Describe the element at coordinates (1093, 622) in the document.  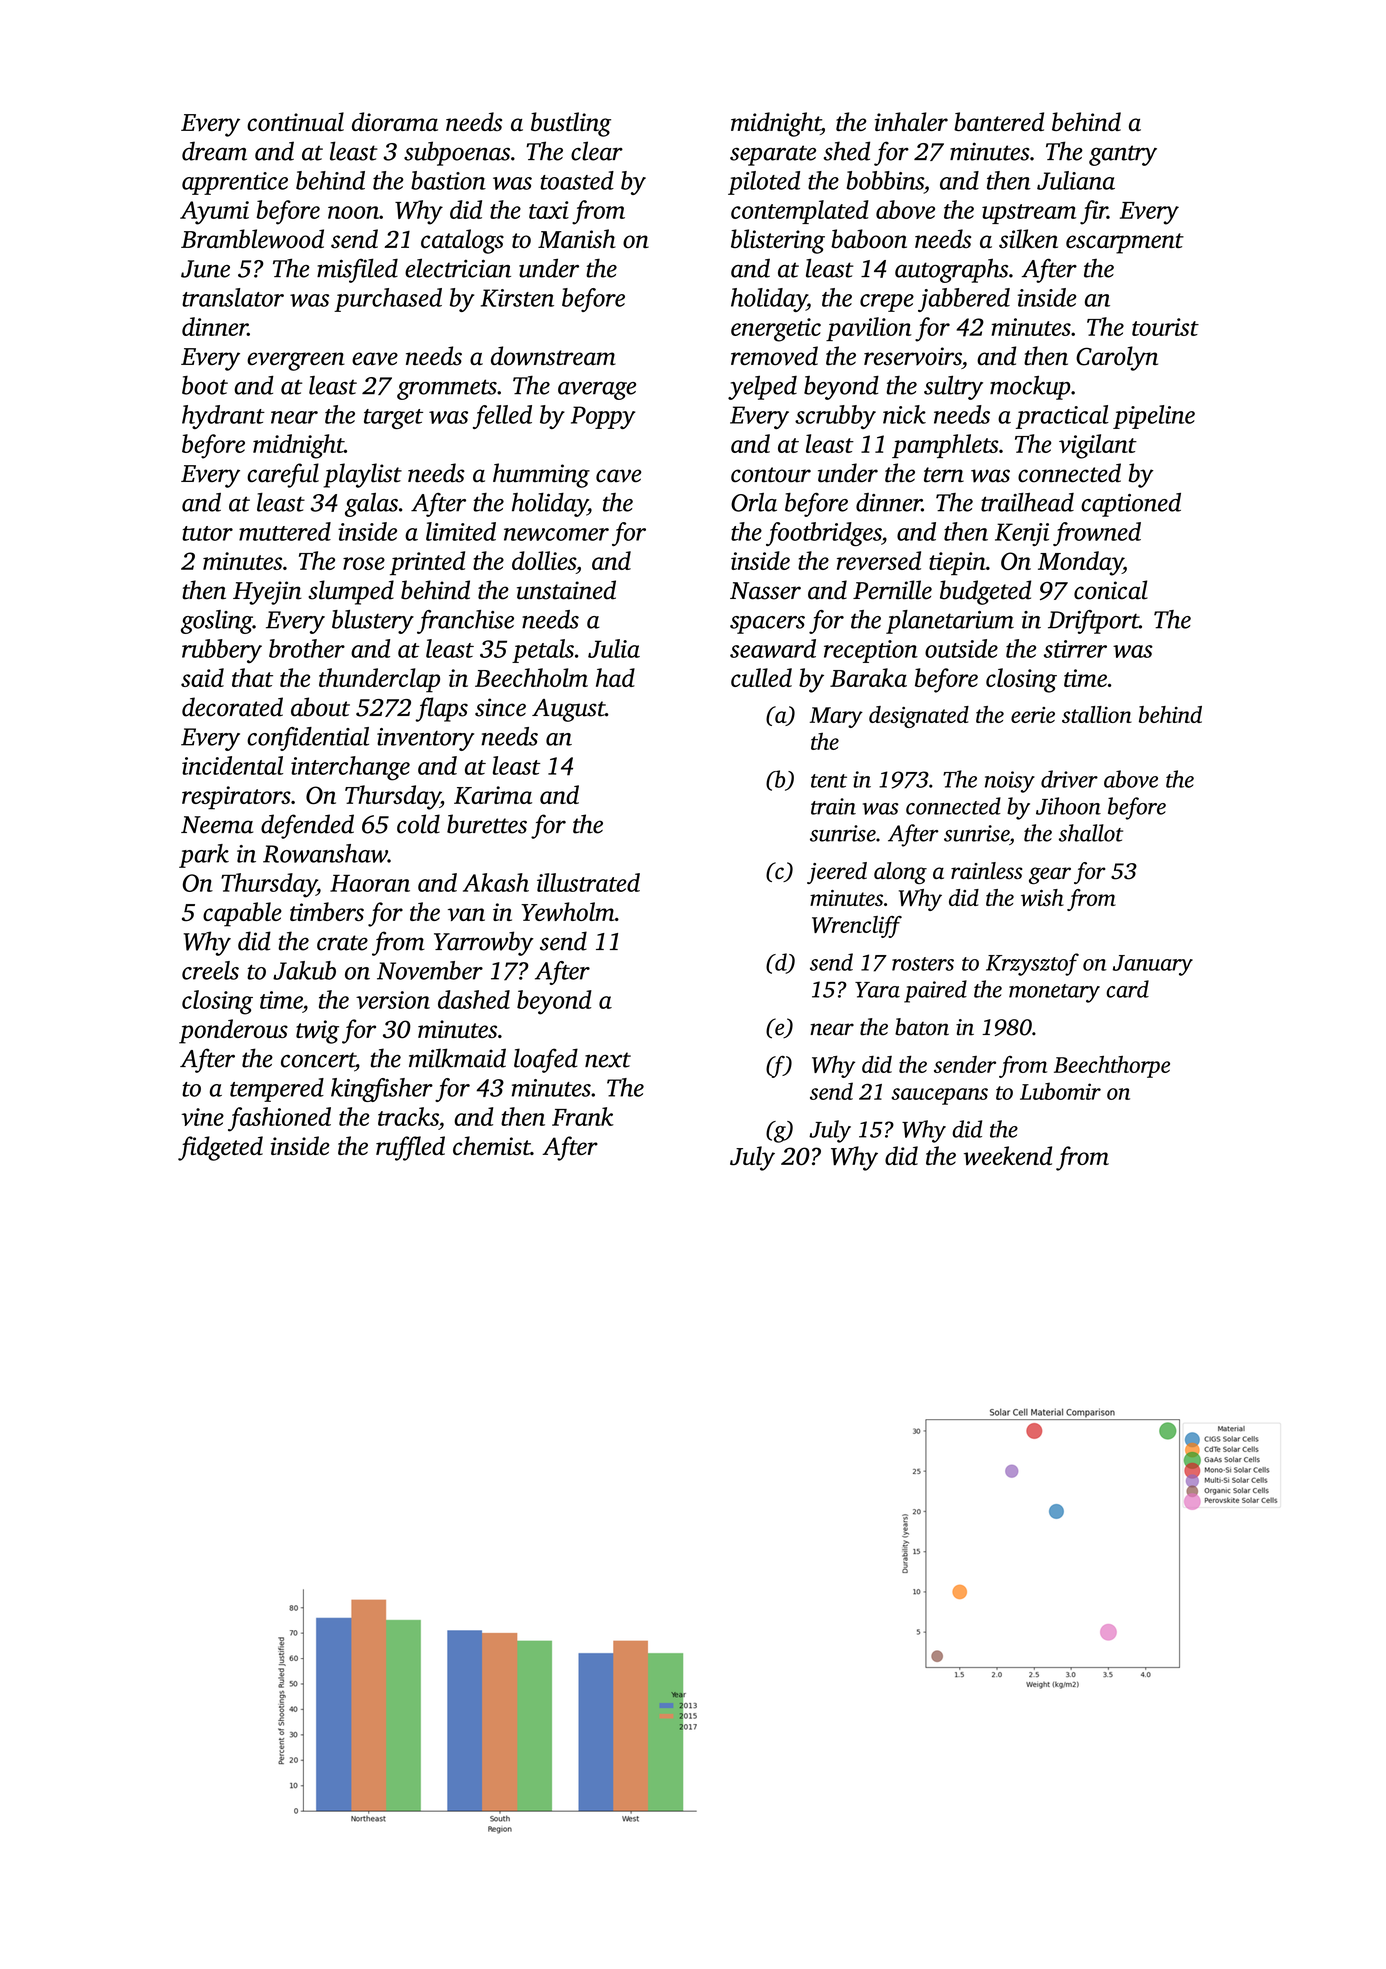
I see `Driftport` at that location.
